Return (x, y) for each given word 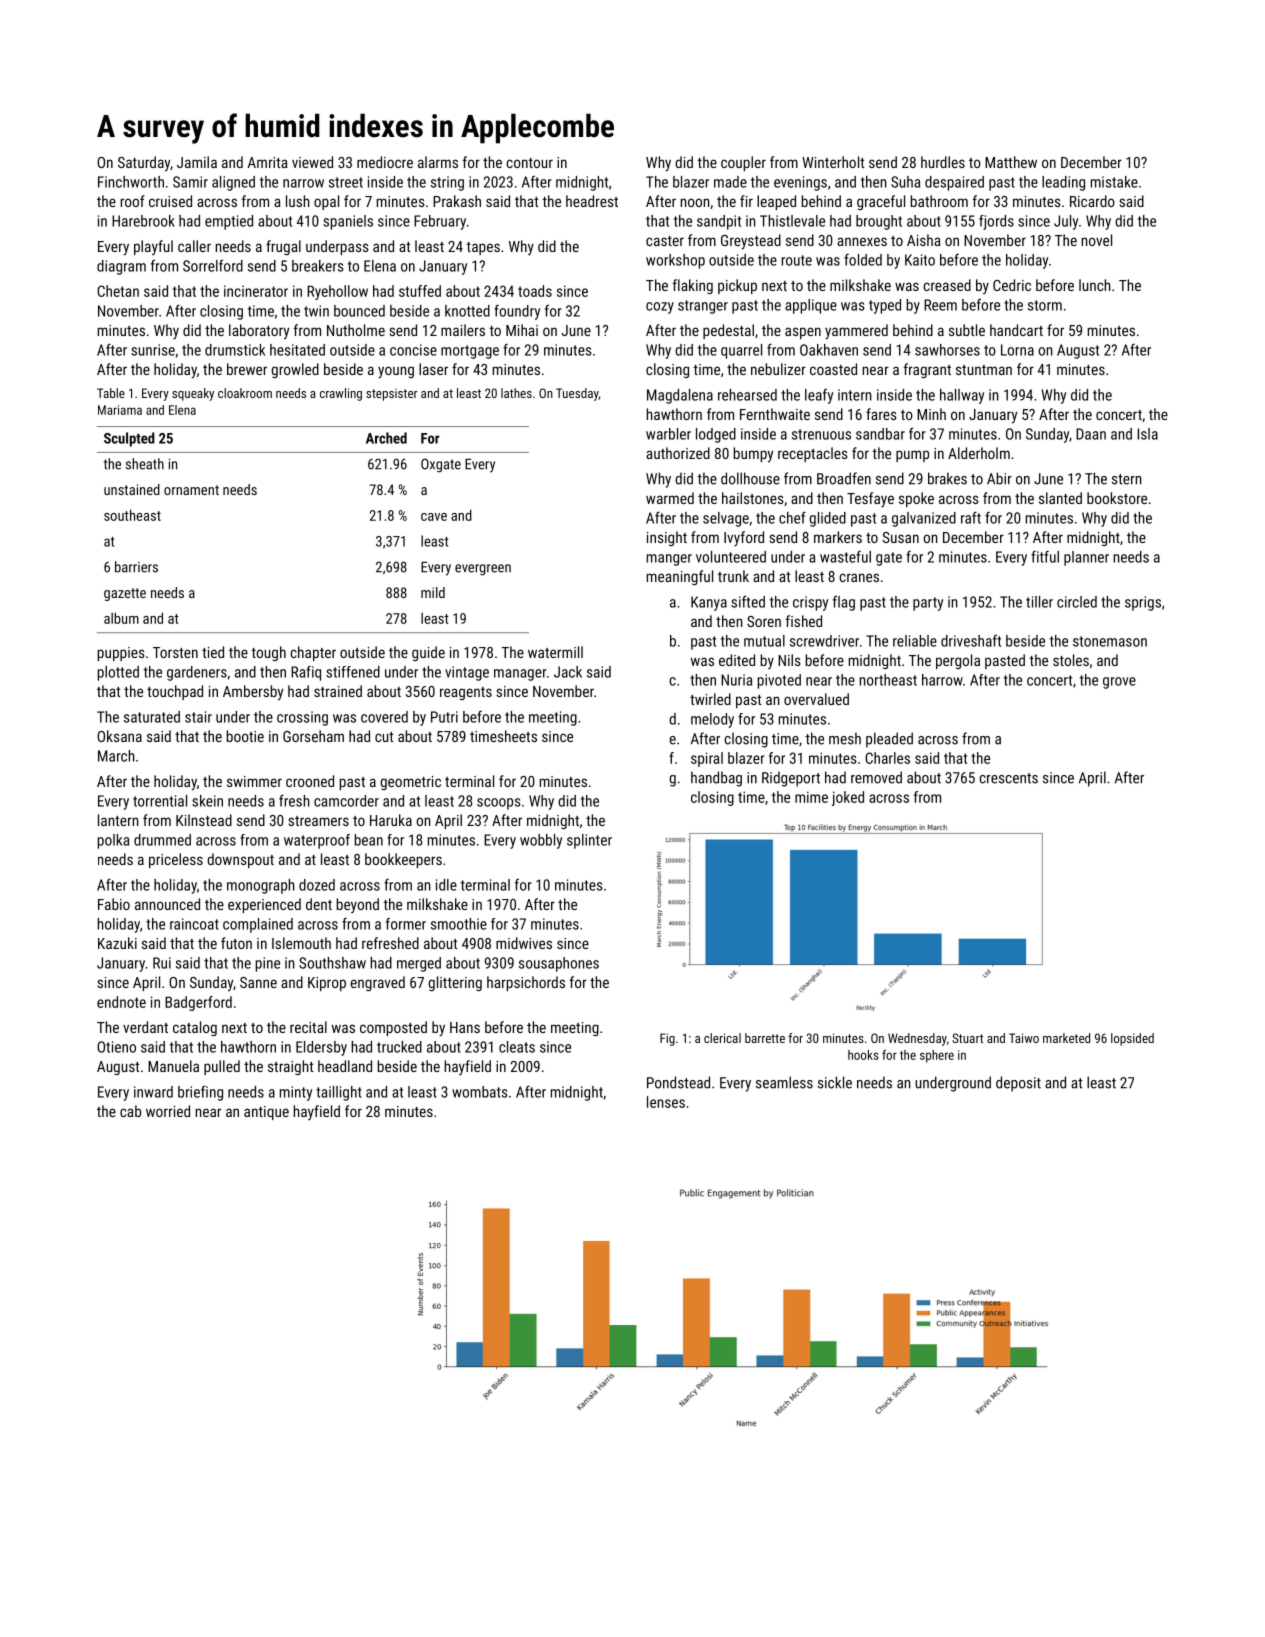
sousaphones (559, 964)
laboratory (259, 332)
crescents (1008, 778)
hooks (863, 1055)
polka (113, 841)
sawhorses (947, 350)
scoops (499, 804)
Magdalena (680, 396)
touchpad (175, 692)
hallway (962, 396)
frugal (283, 247)
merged (419, 964)
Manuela (173, 1066)
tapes (483, 248)
